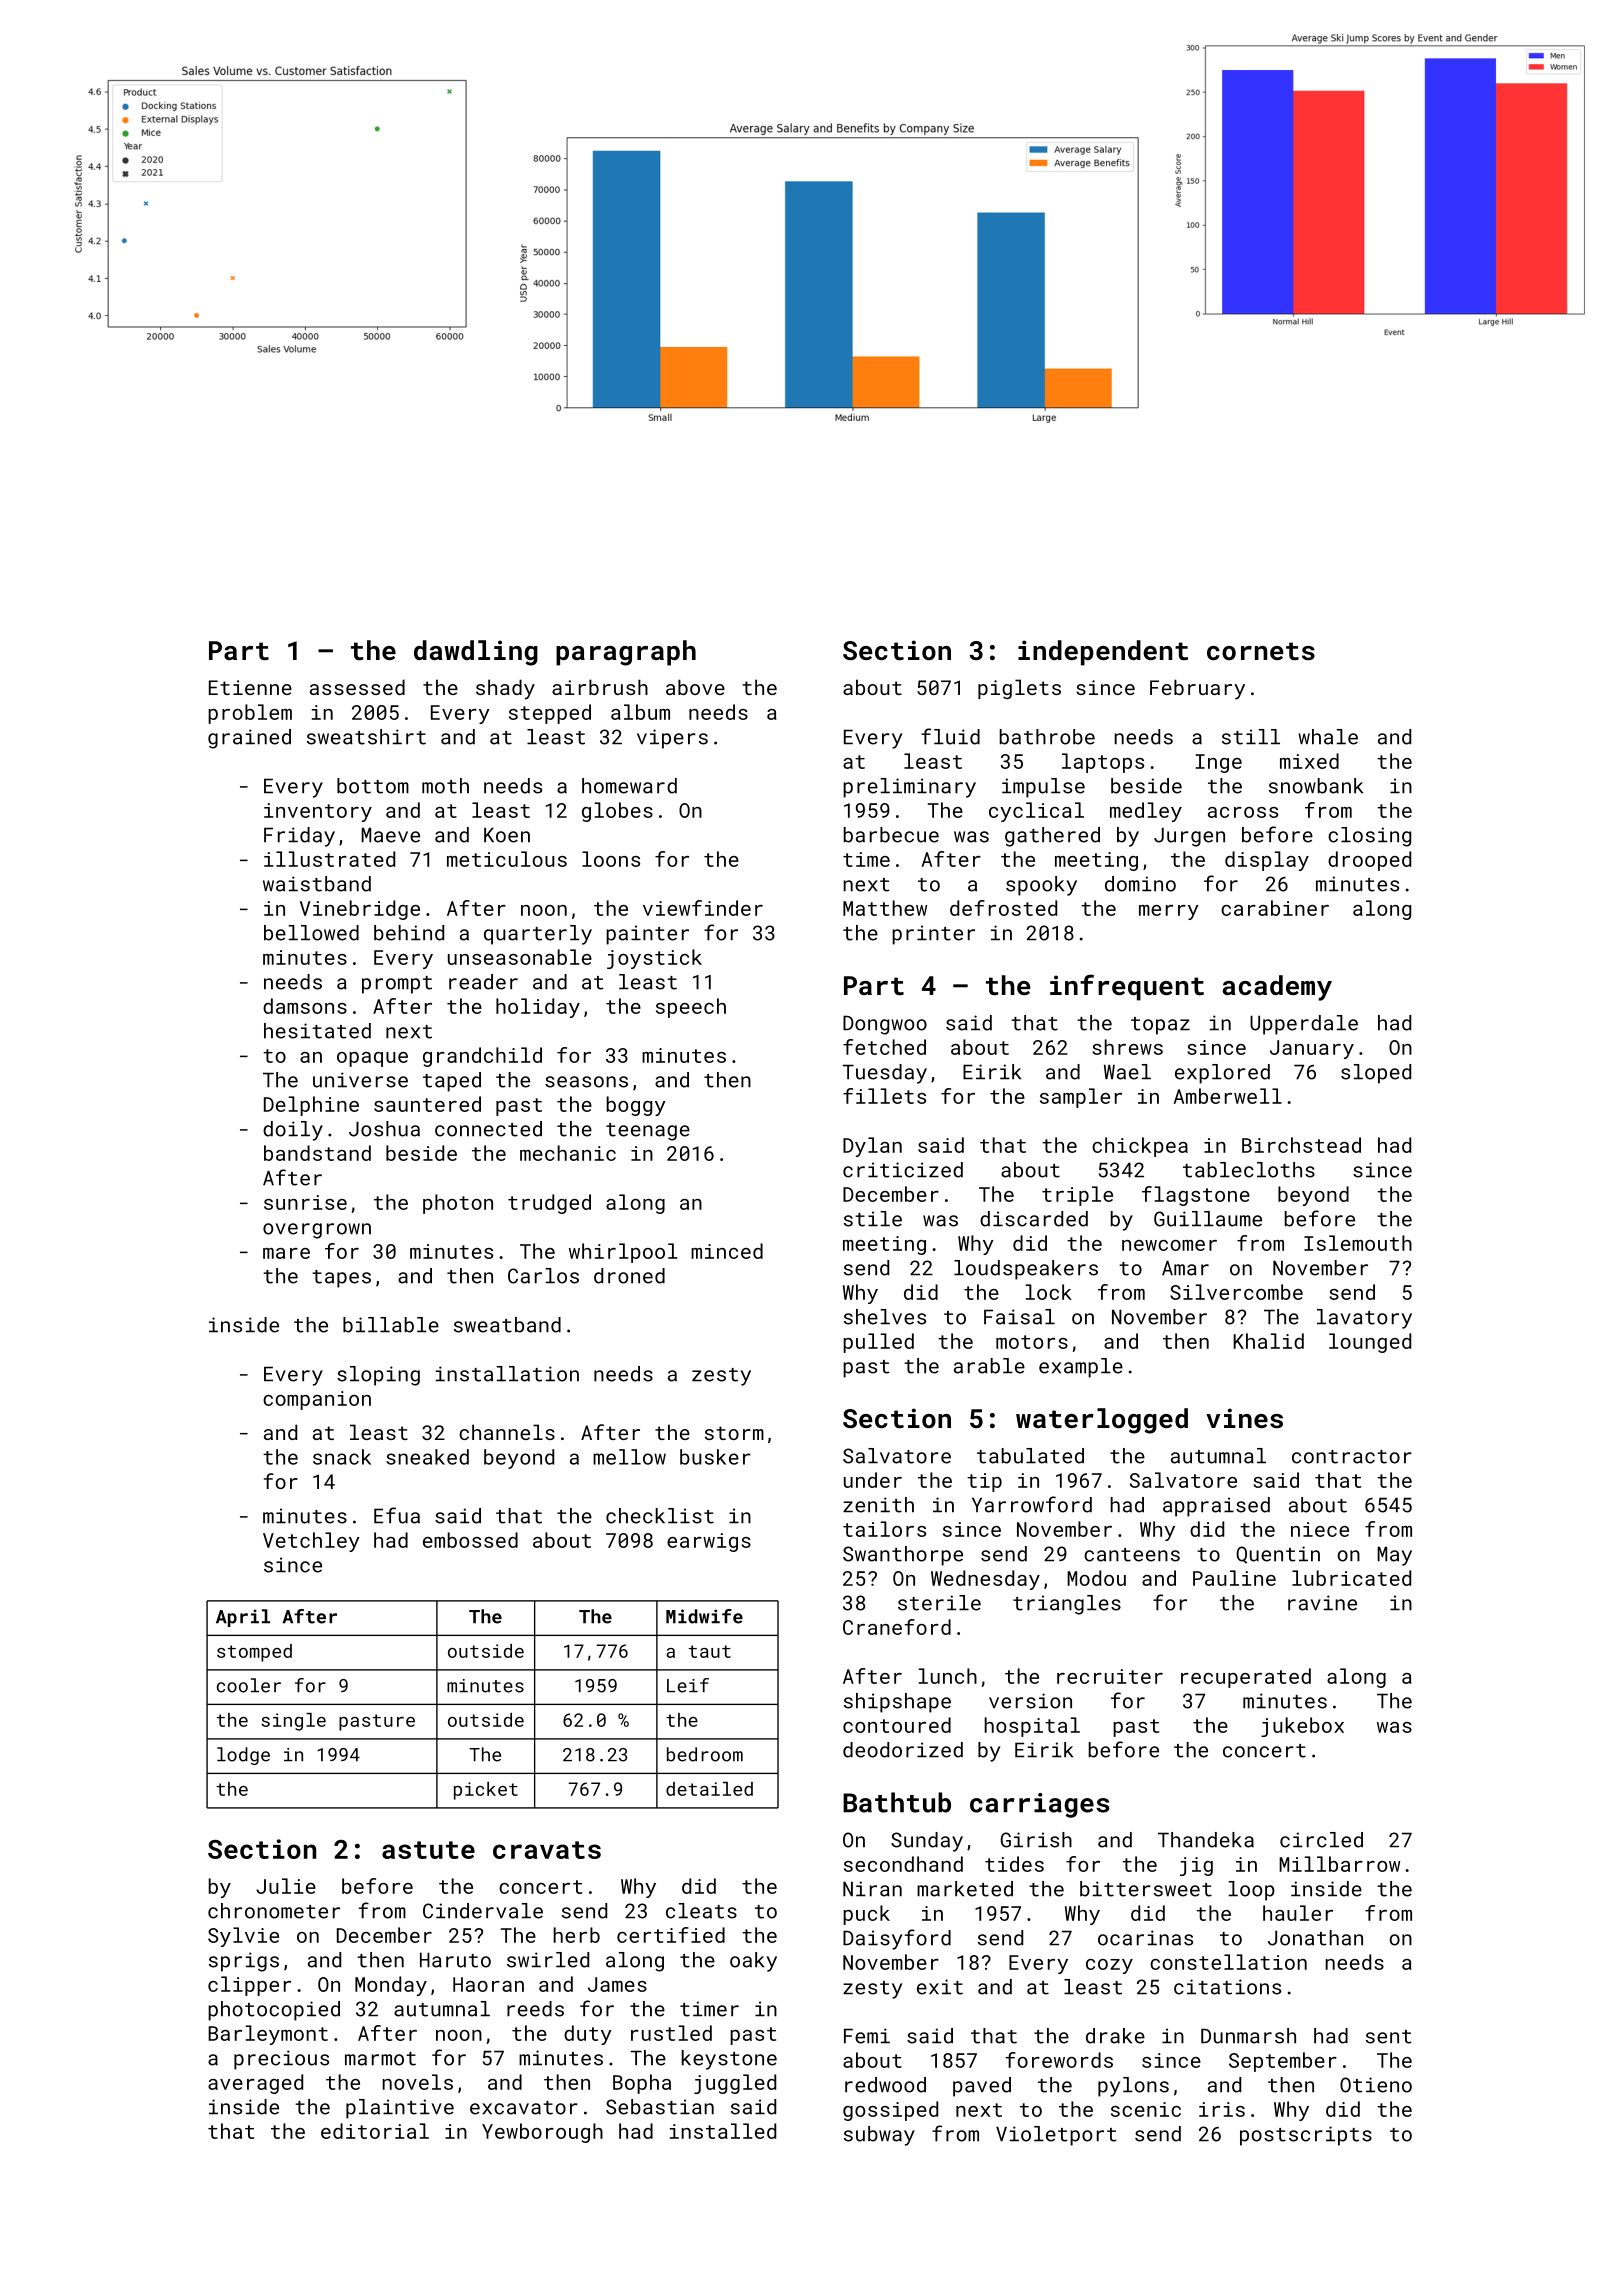 The height and width of the screenshot is (2292, 1620). Describe the element at coordinates (305, 1202) in the screenshot. I see `sunrise` at that location.
